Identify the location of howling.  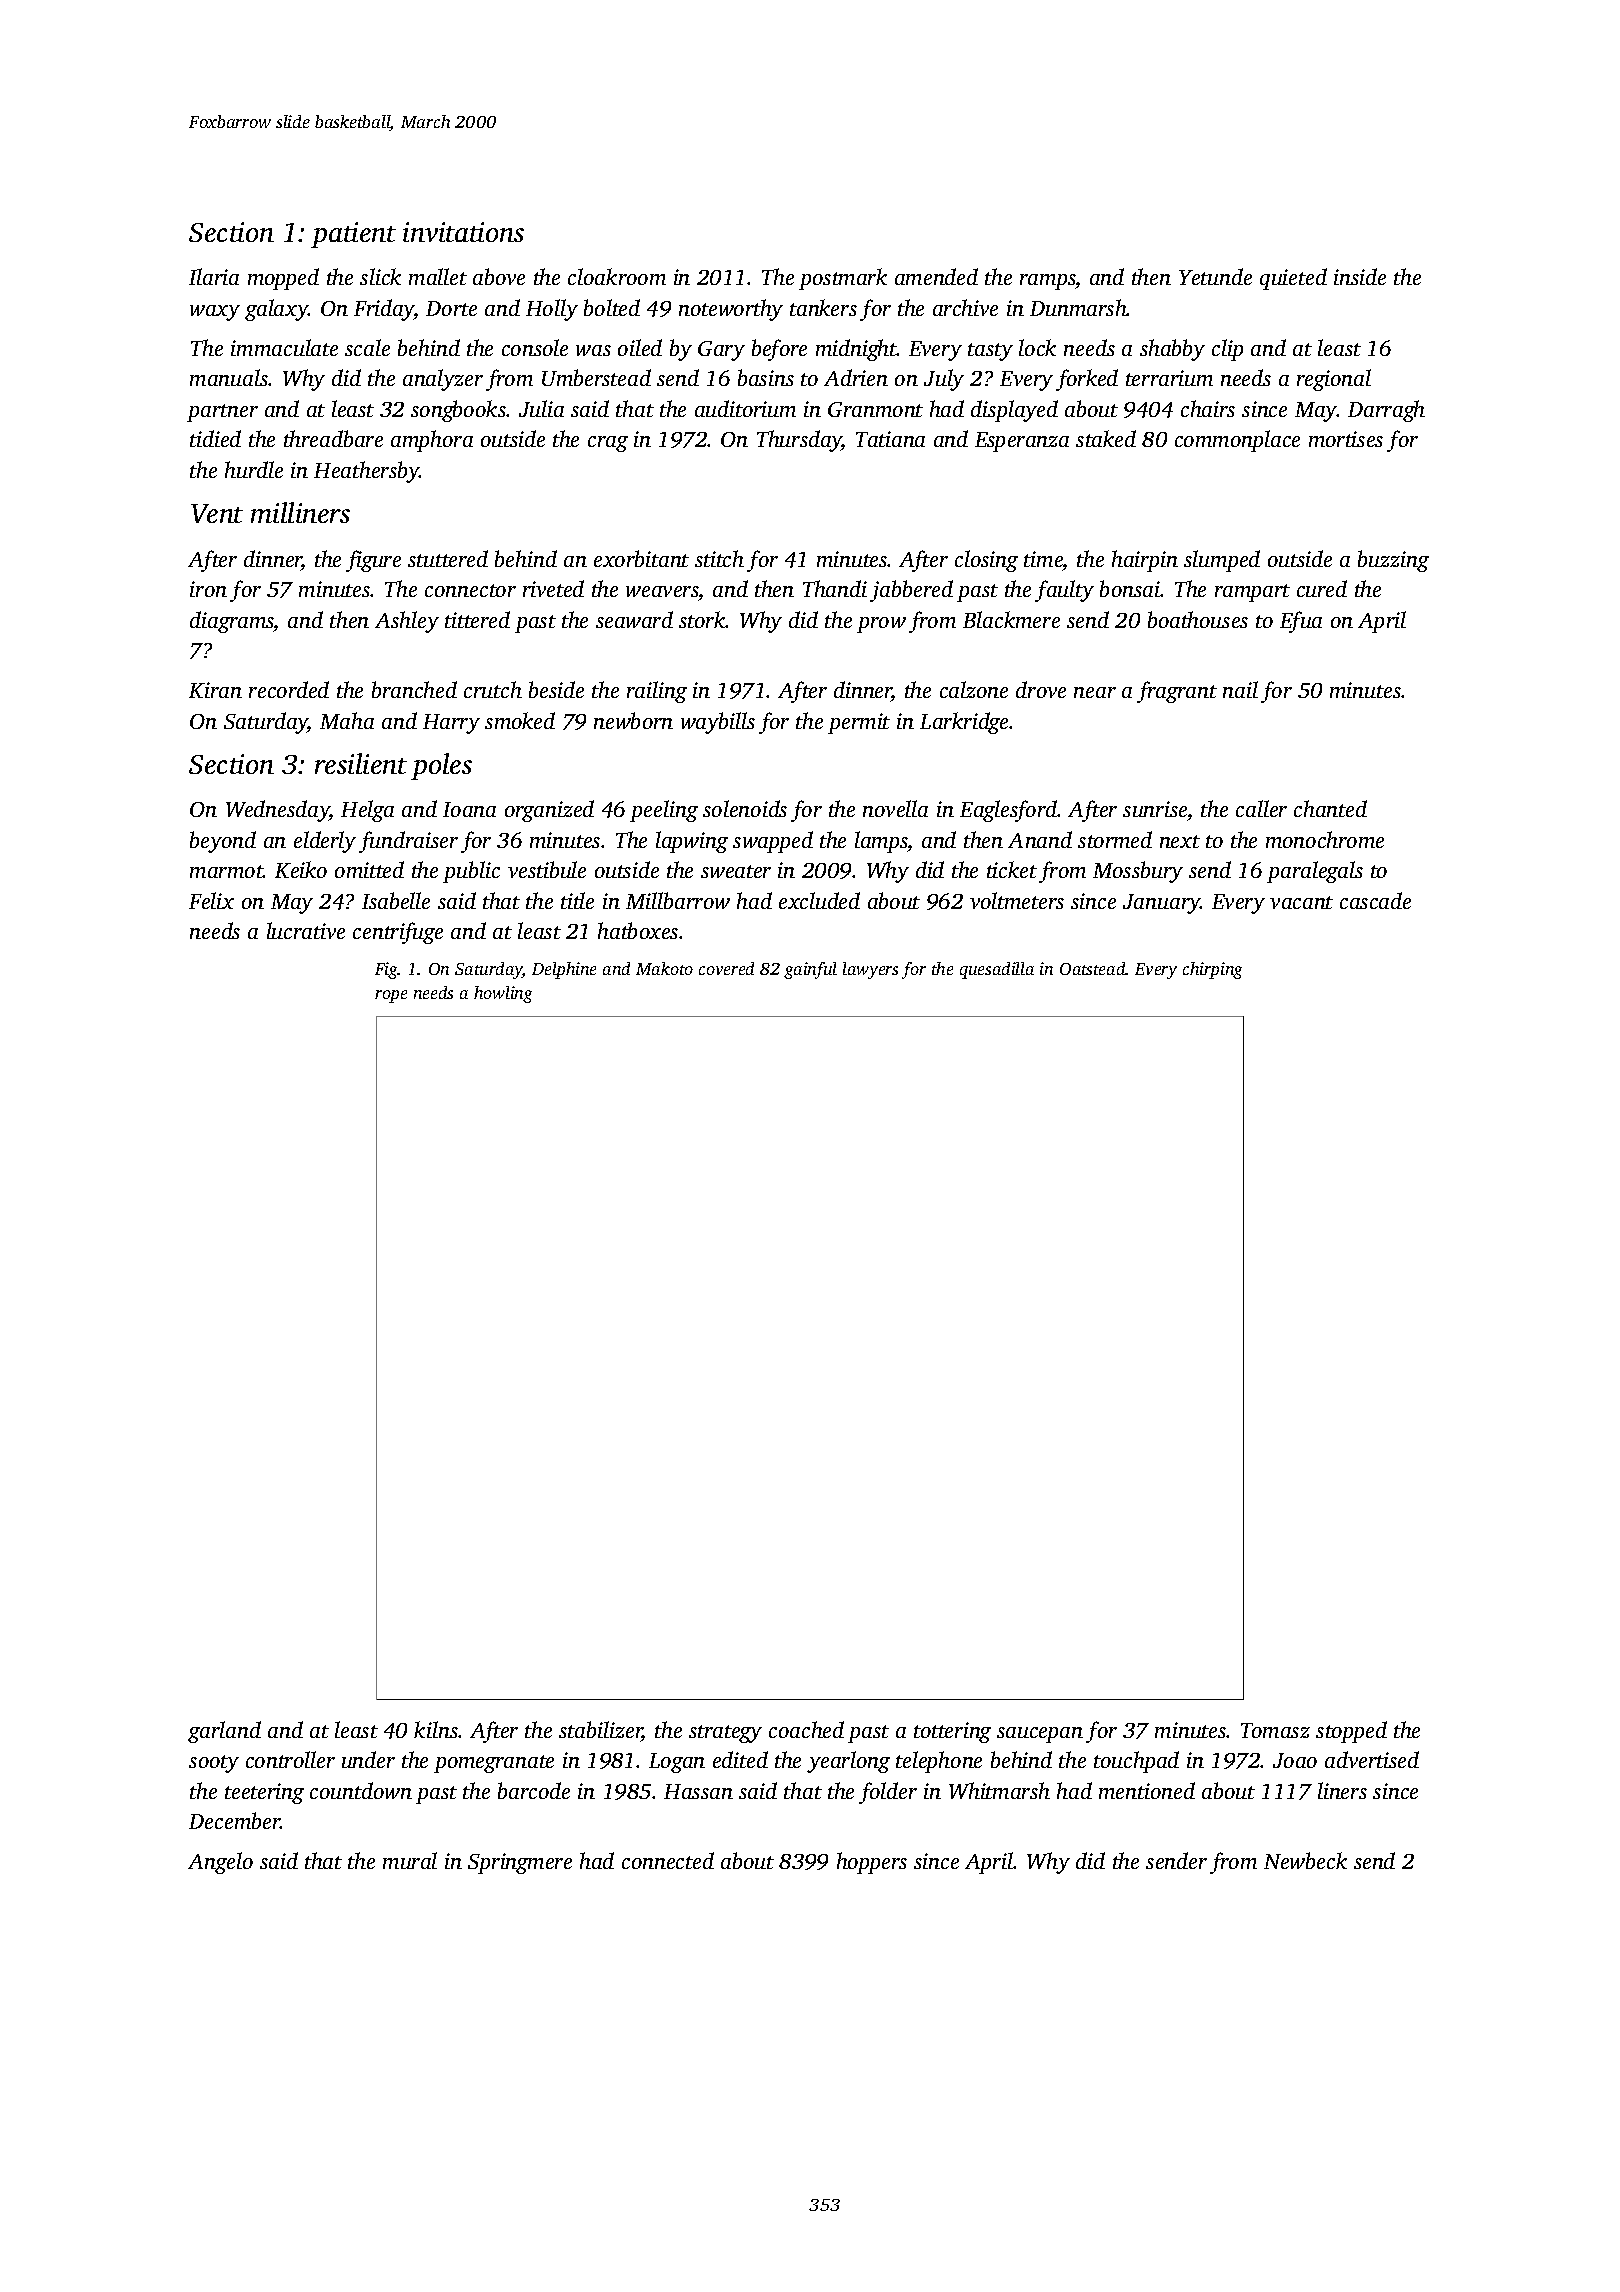
(503, 994).
